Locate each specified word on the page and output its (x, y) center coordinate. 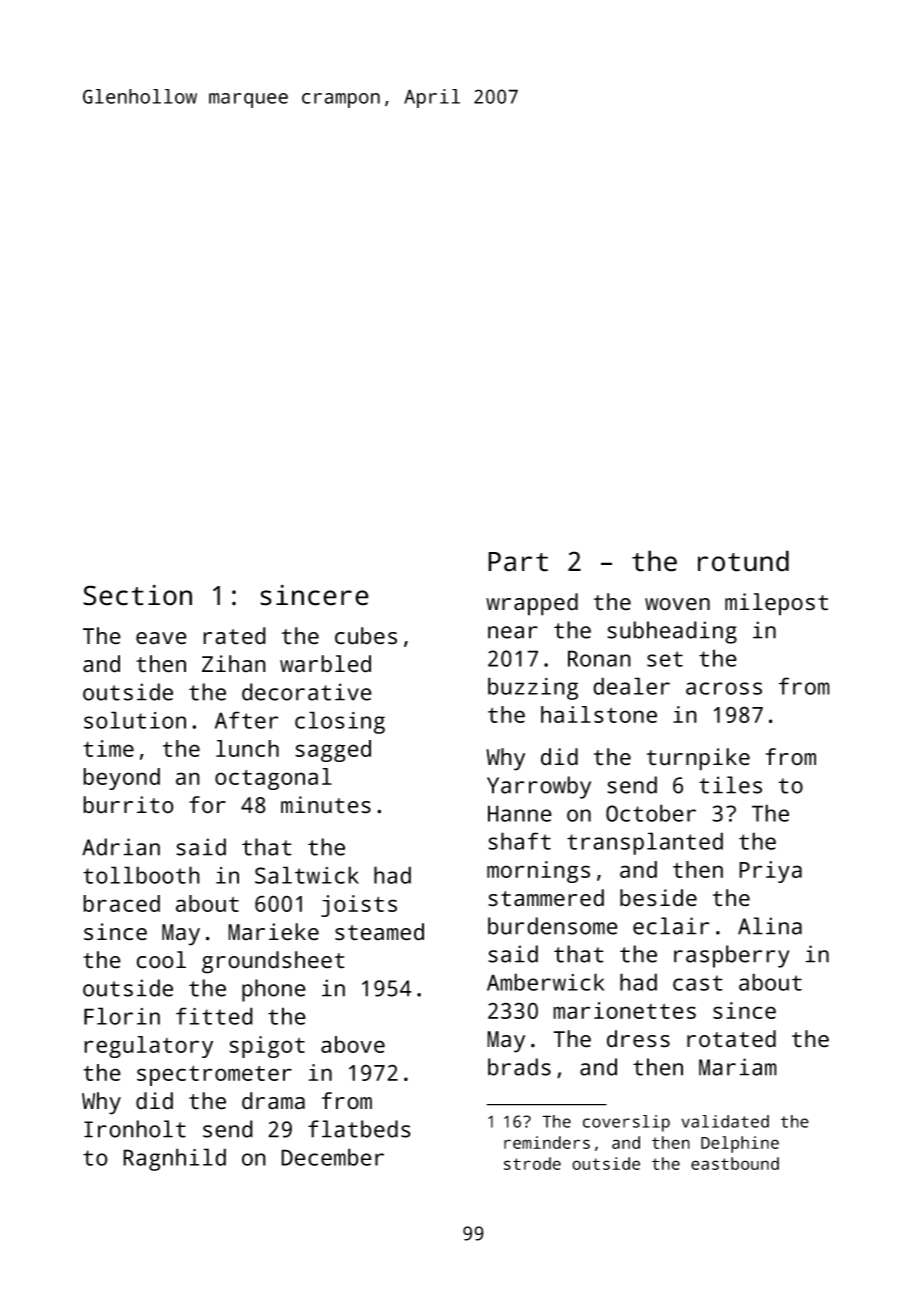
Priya (770, 872)
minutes (326, 805)
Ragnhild (174, 1159)
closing (340, 722)
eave (161, 638)
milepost (776, 604)
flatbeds (359, 1129)
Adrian (121, 847)
